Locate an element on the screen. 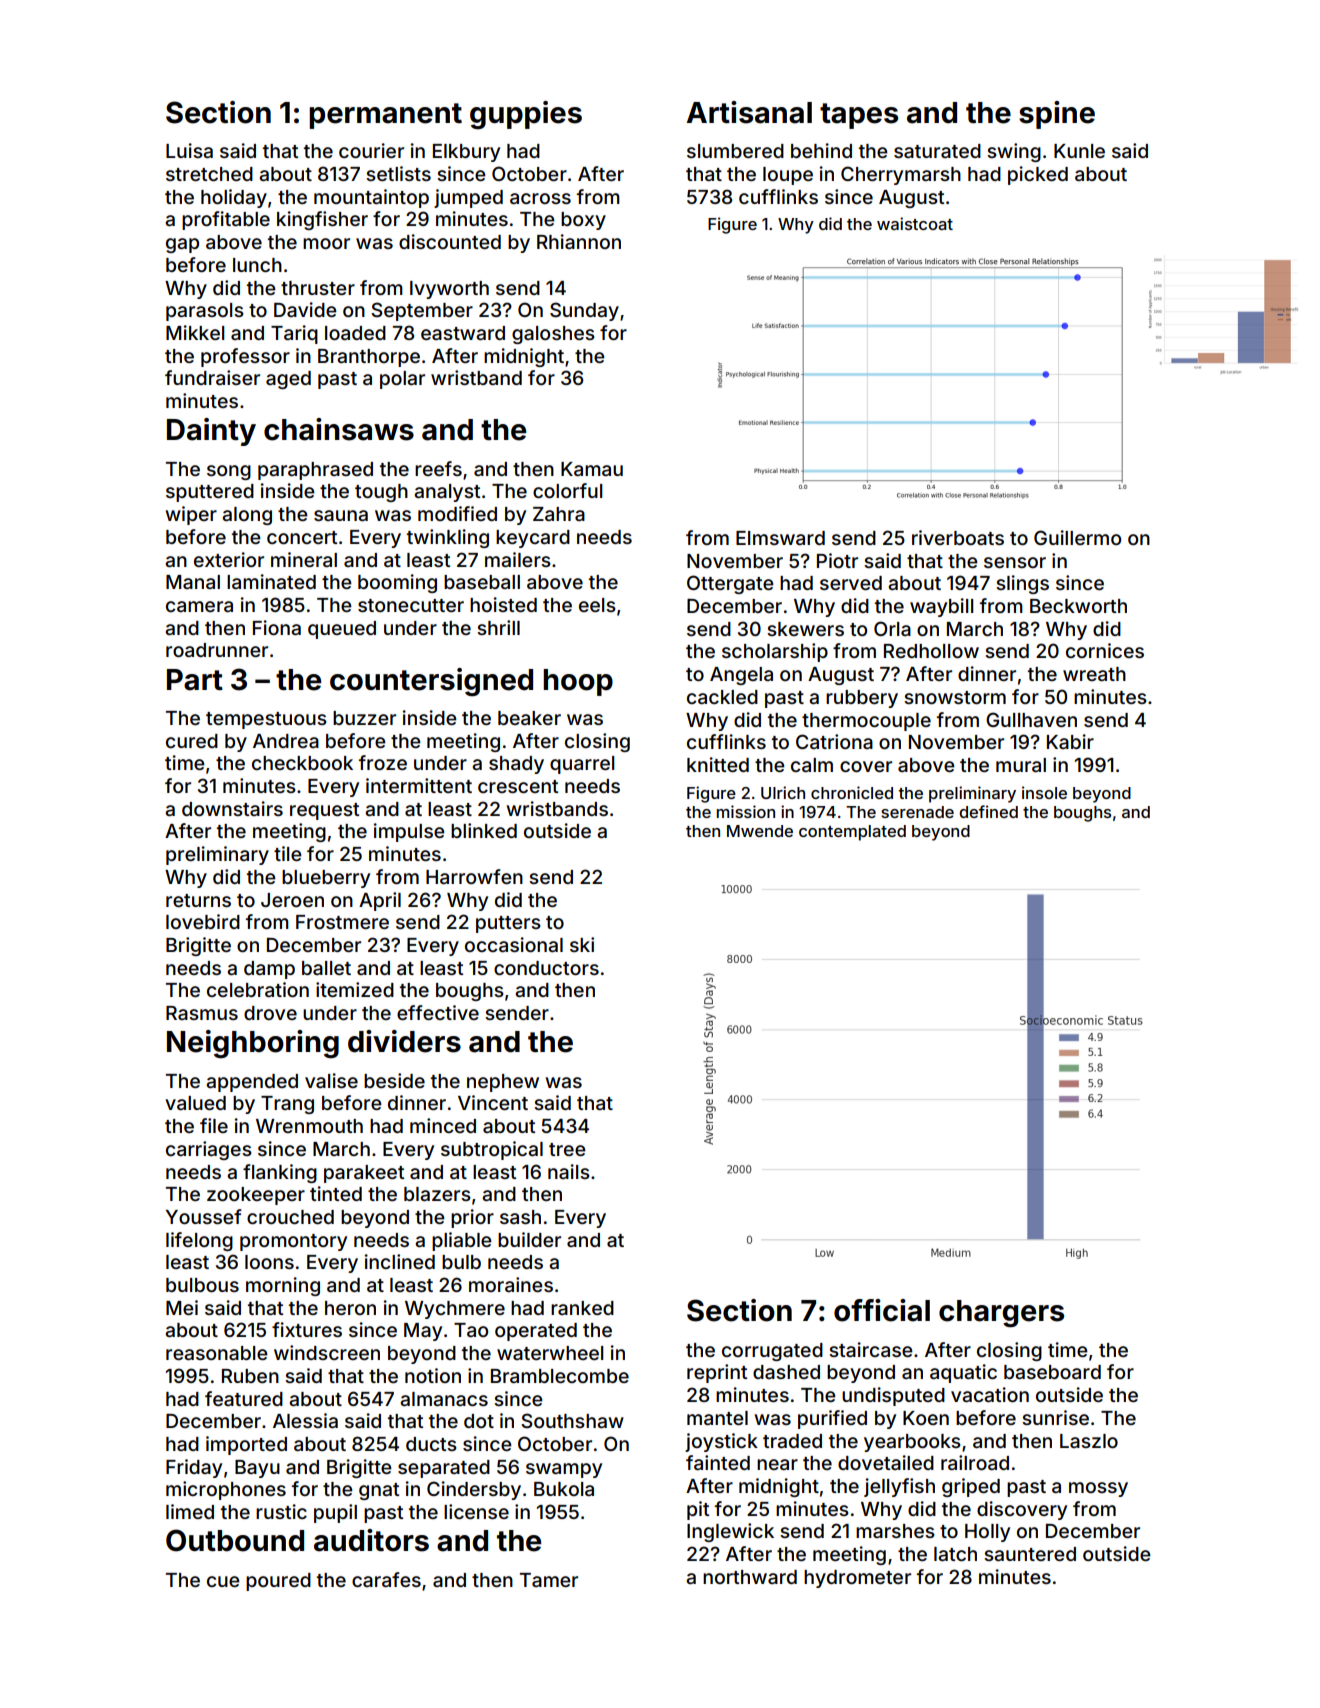  moor is located at coordinates (326, 243).
